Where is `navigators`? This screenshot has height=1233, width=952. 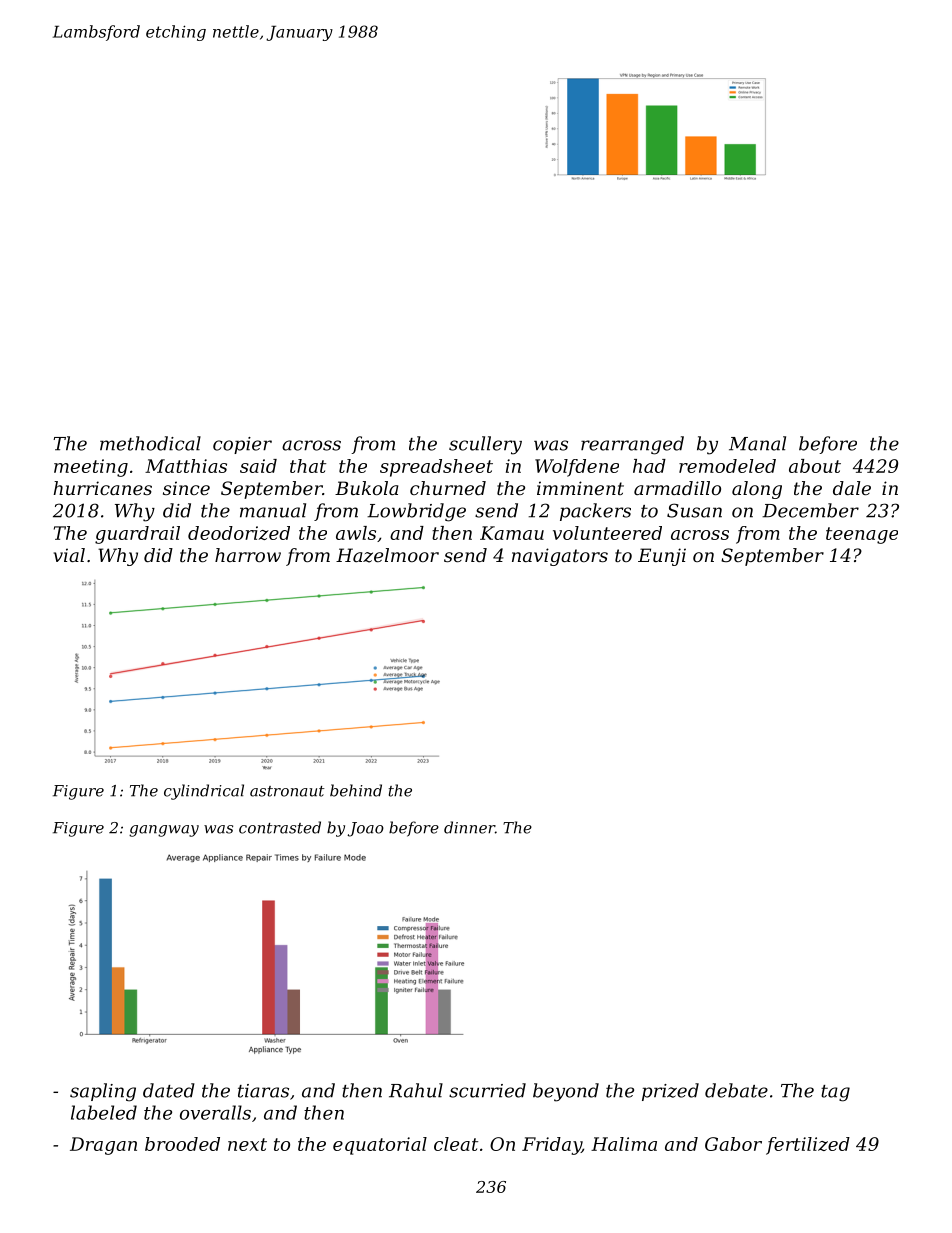 navigators is located at coordinates (560, 557).
